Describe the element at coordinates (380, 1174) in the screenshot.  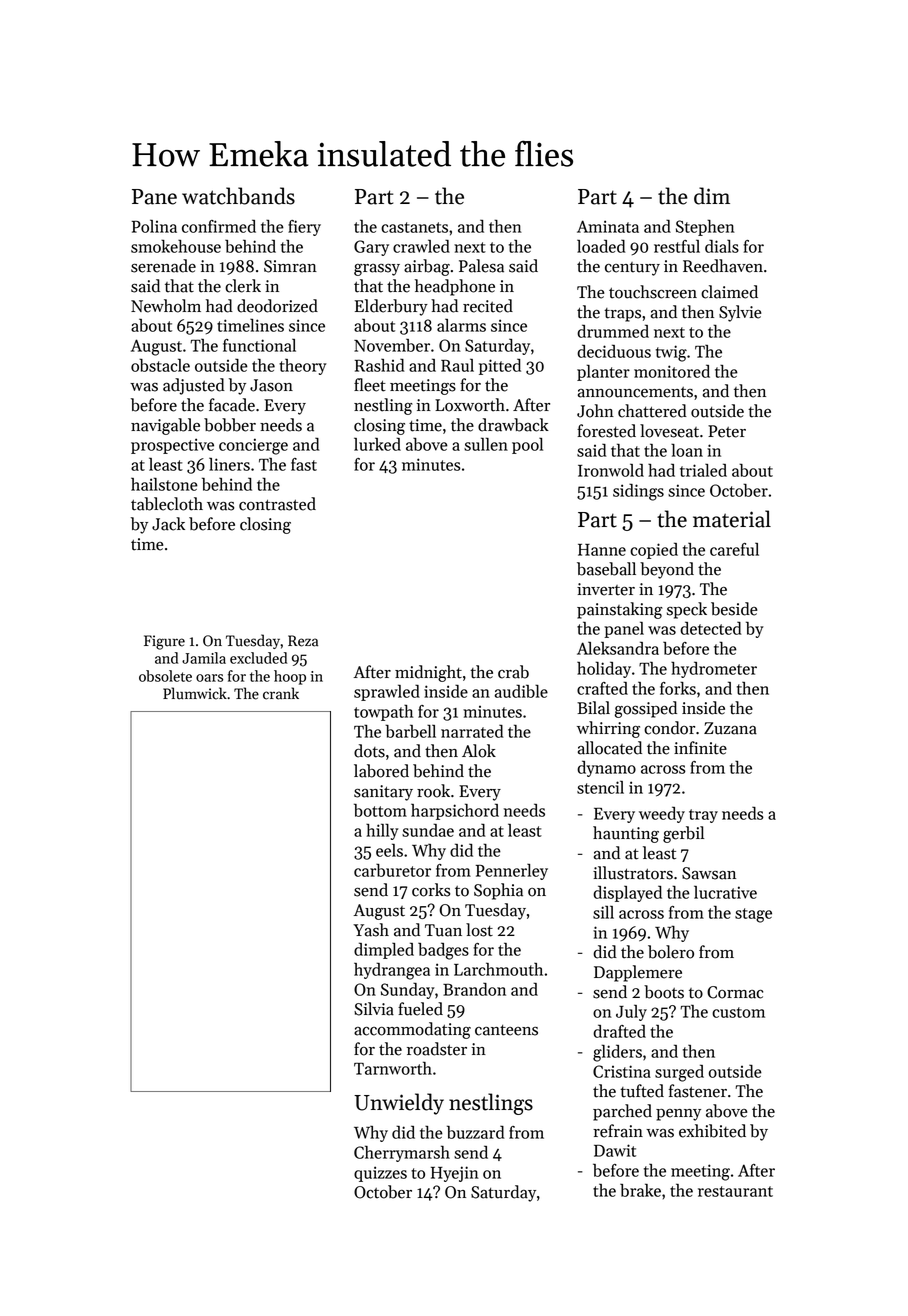
I see `quizzes` at that location.
